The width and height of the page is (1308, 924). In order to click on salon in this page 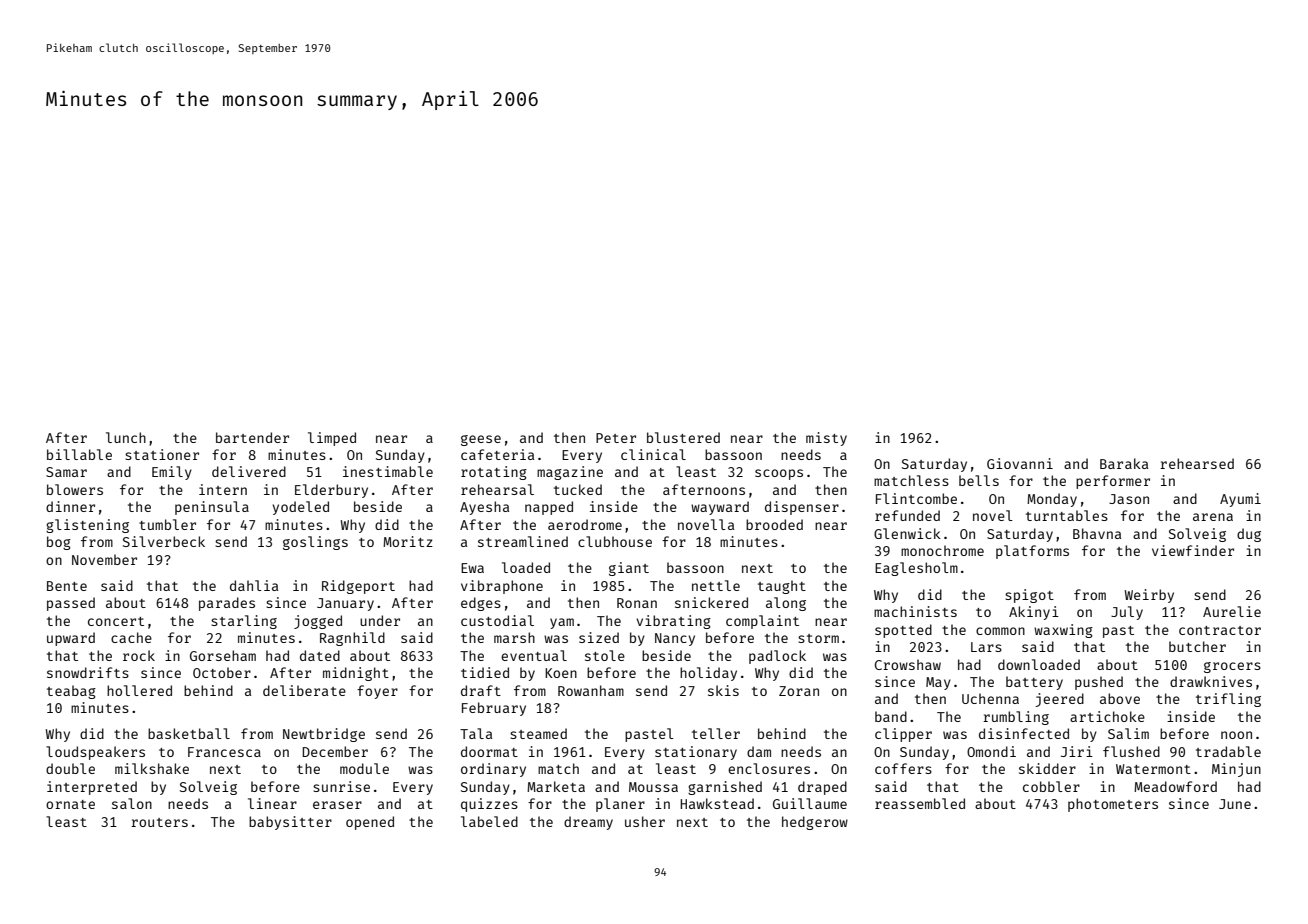, I will do `click(132, 803)`.
